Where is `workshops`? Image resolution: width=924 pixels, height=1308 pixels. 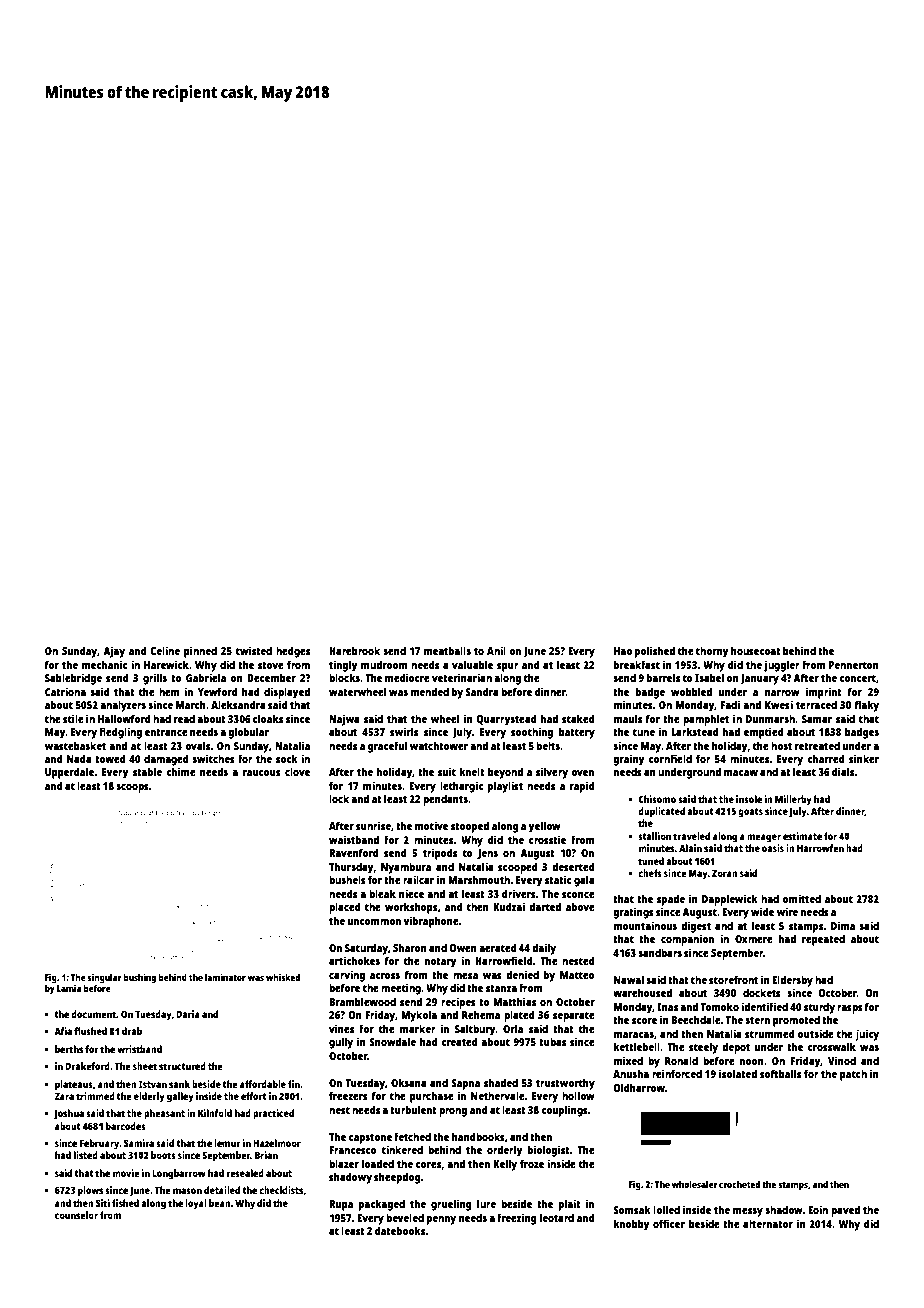 workshops is located at coordinates (411, 908).
